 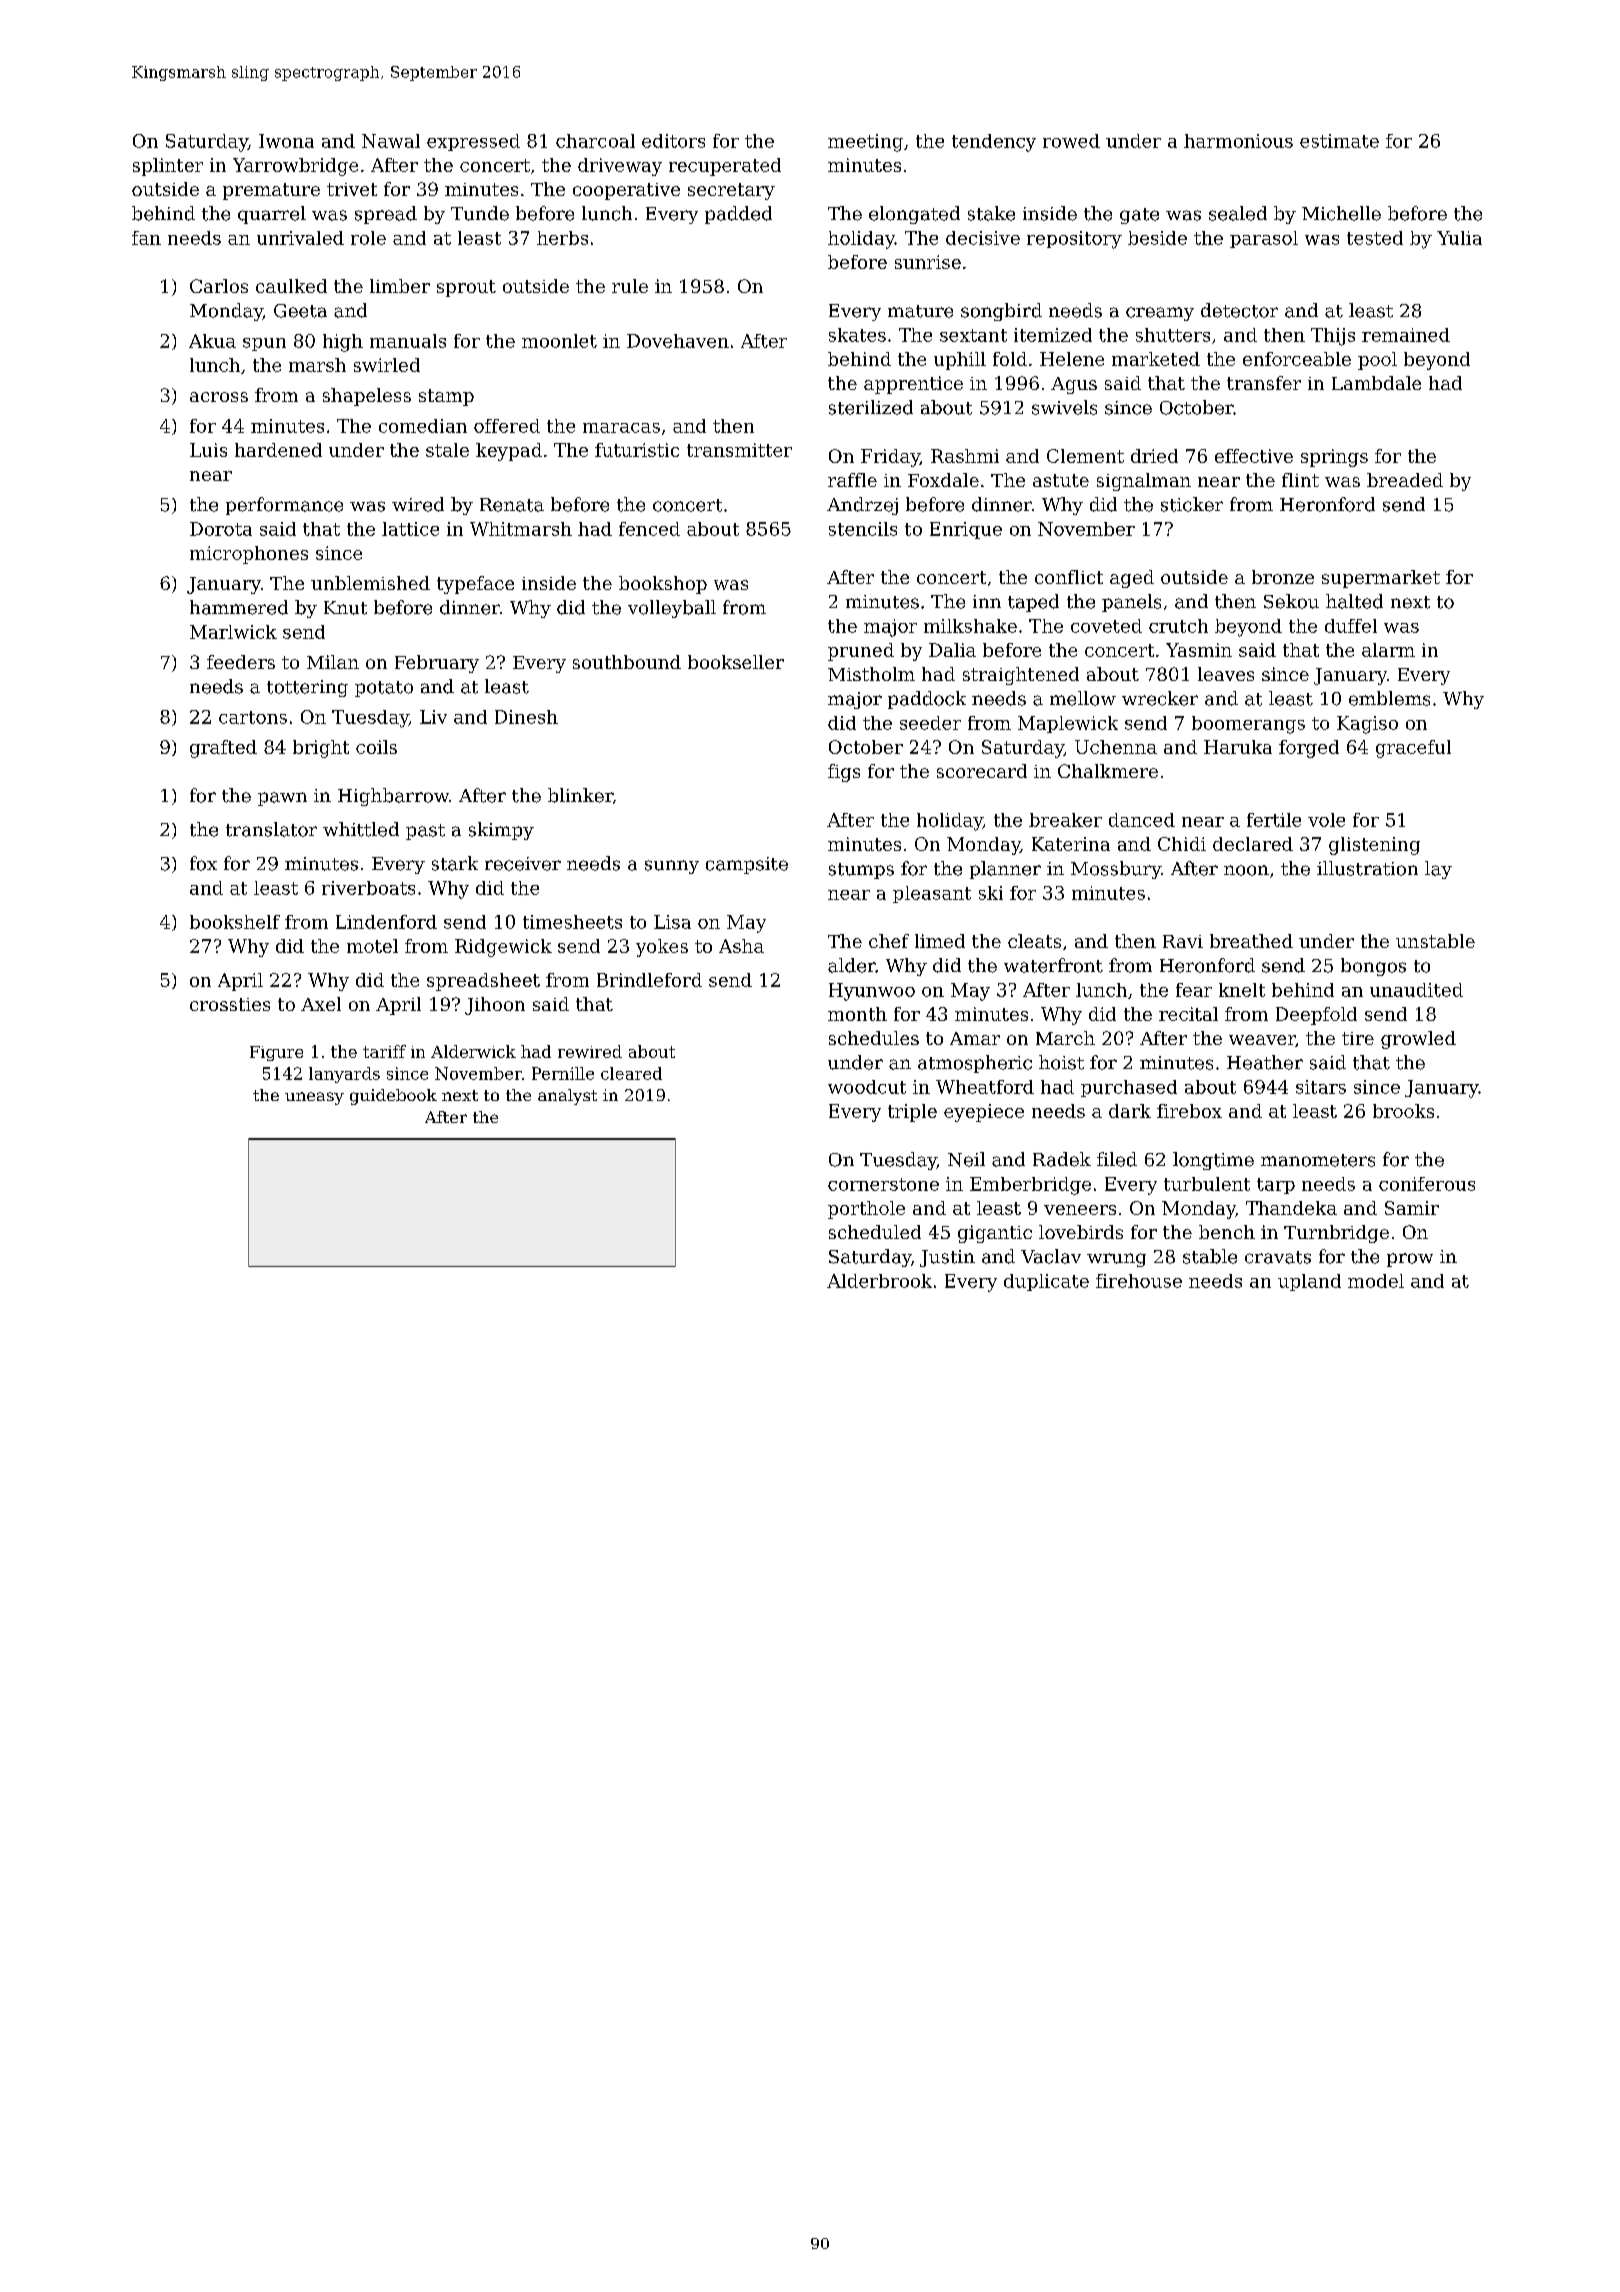 What do you see at coordinates (314, 1098) in the image?
I see `uneasy` at bounding box center [314, 1098].
